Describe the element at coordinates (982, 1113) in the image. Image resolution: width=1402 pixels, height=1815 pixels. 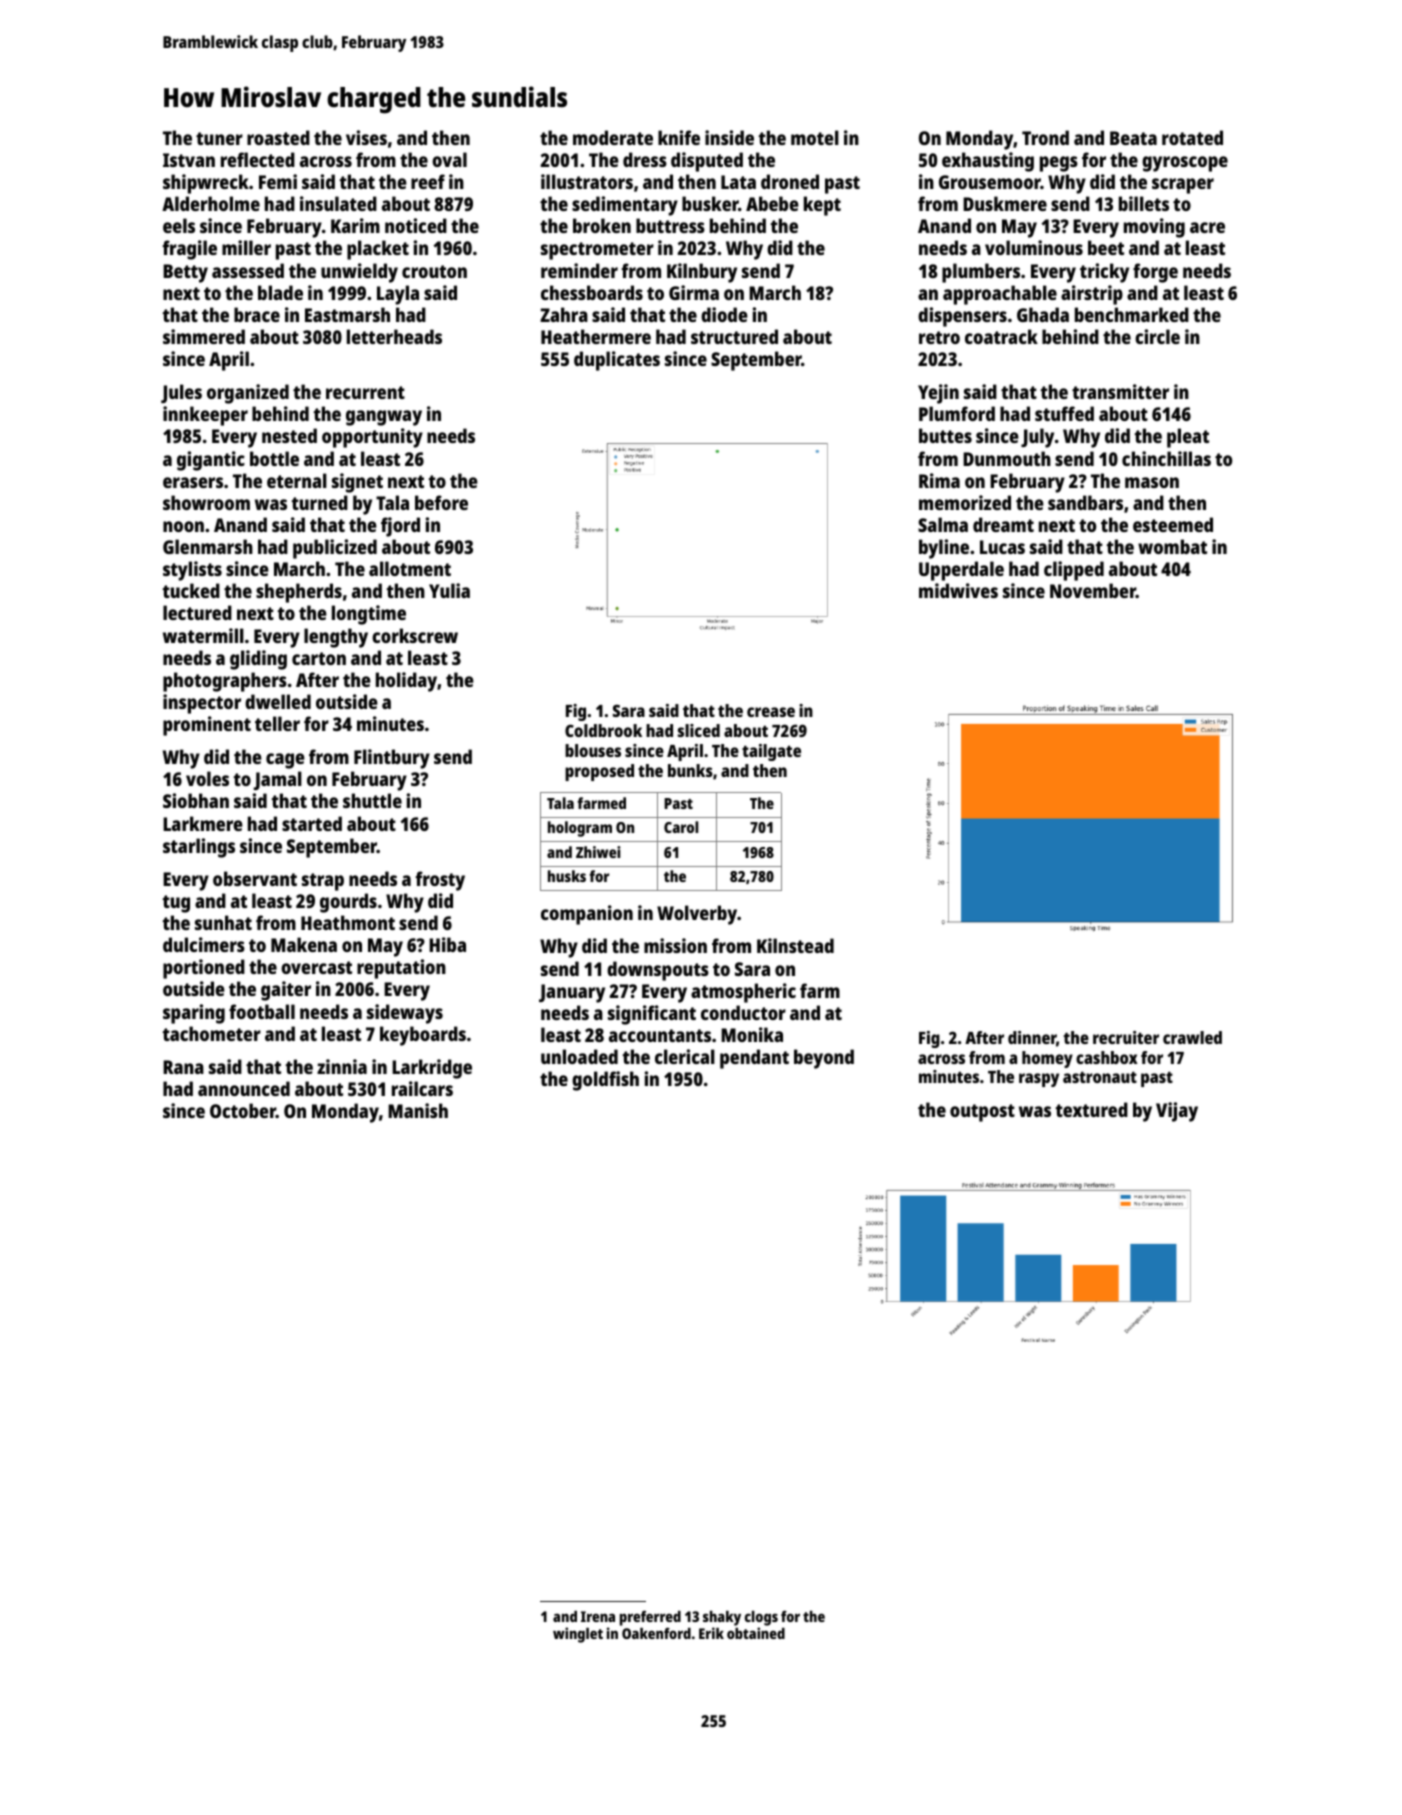
I see `outpost` at that location.
